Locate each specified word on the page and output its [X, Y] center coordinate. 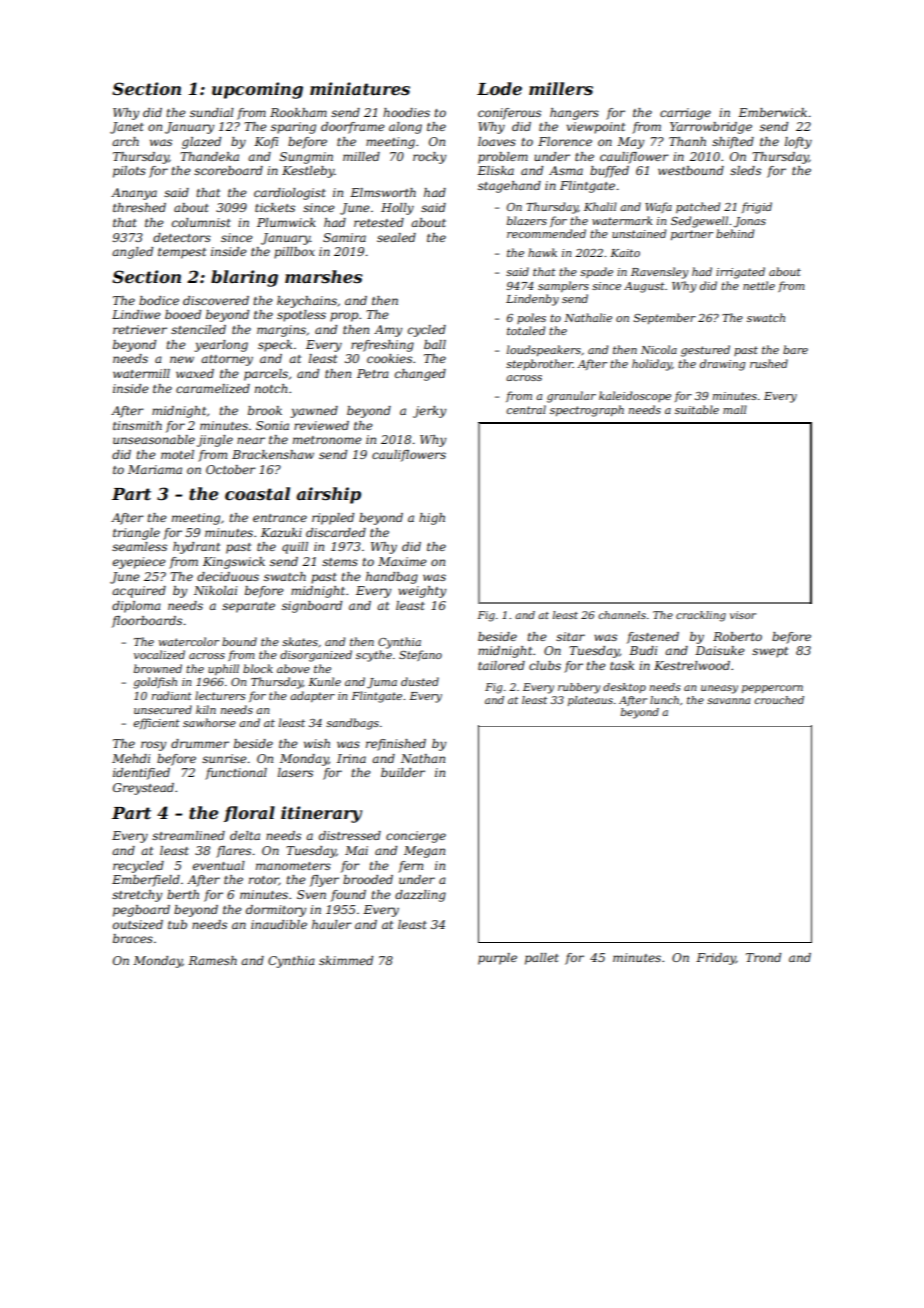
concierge [416, 837]
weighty [422, 592]
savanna [728, 701]
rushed [769, 363]
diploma [136, 607]
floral [249, 814]
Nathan [423, 758]
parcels [266, 375]
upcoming [257, 90]
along [405, 128]
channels [622, 615]
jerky [429, 412]
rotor [264, 881]
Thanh [687, 141]
